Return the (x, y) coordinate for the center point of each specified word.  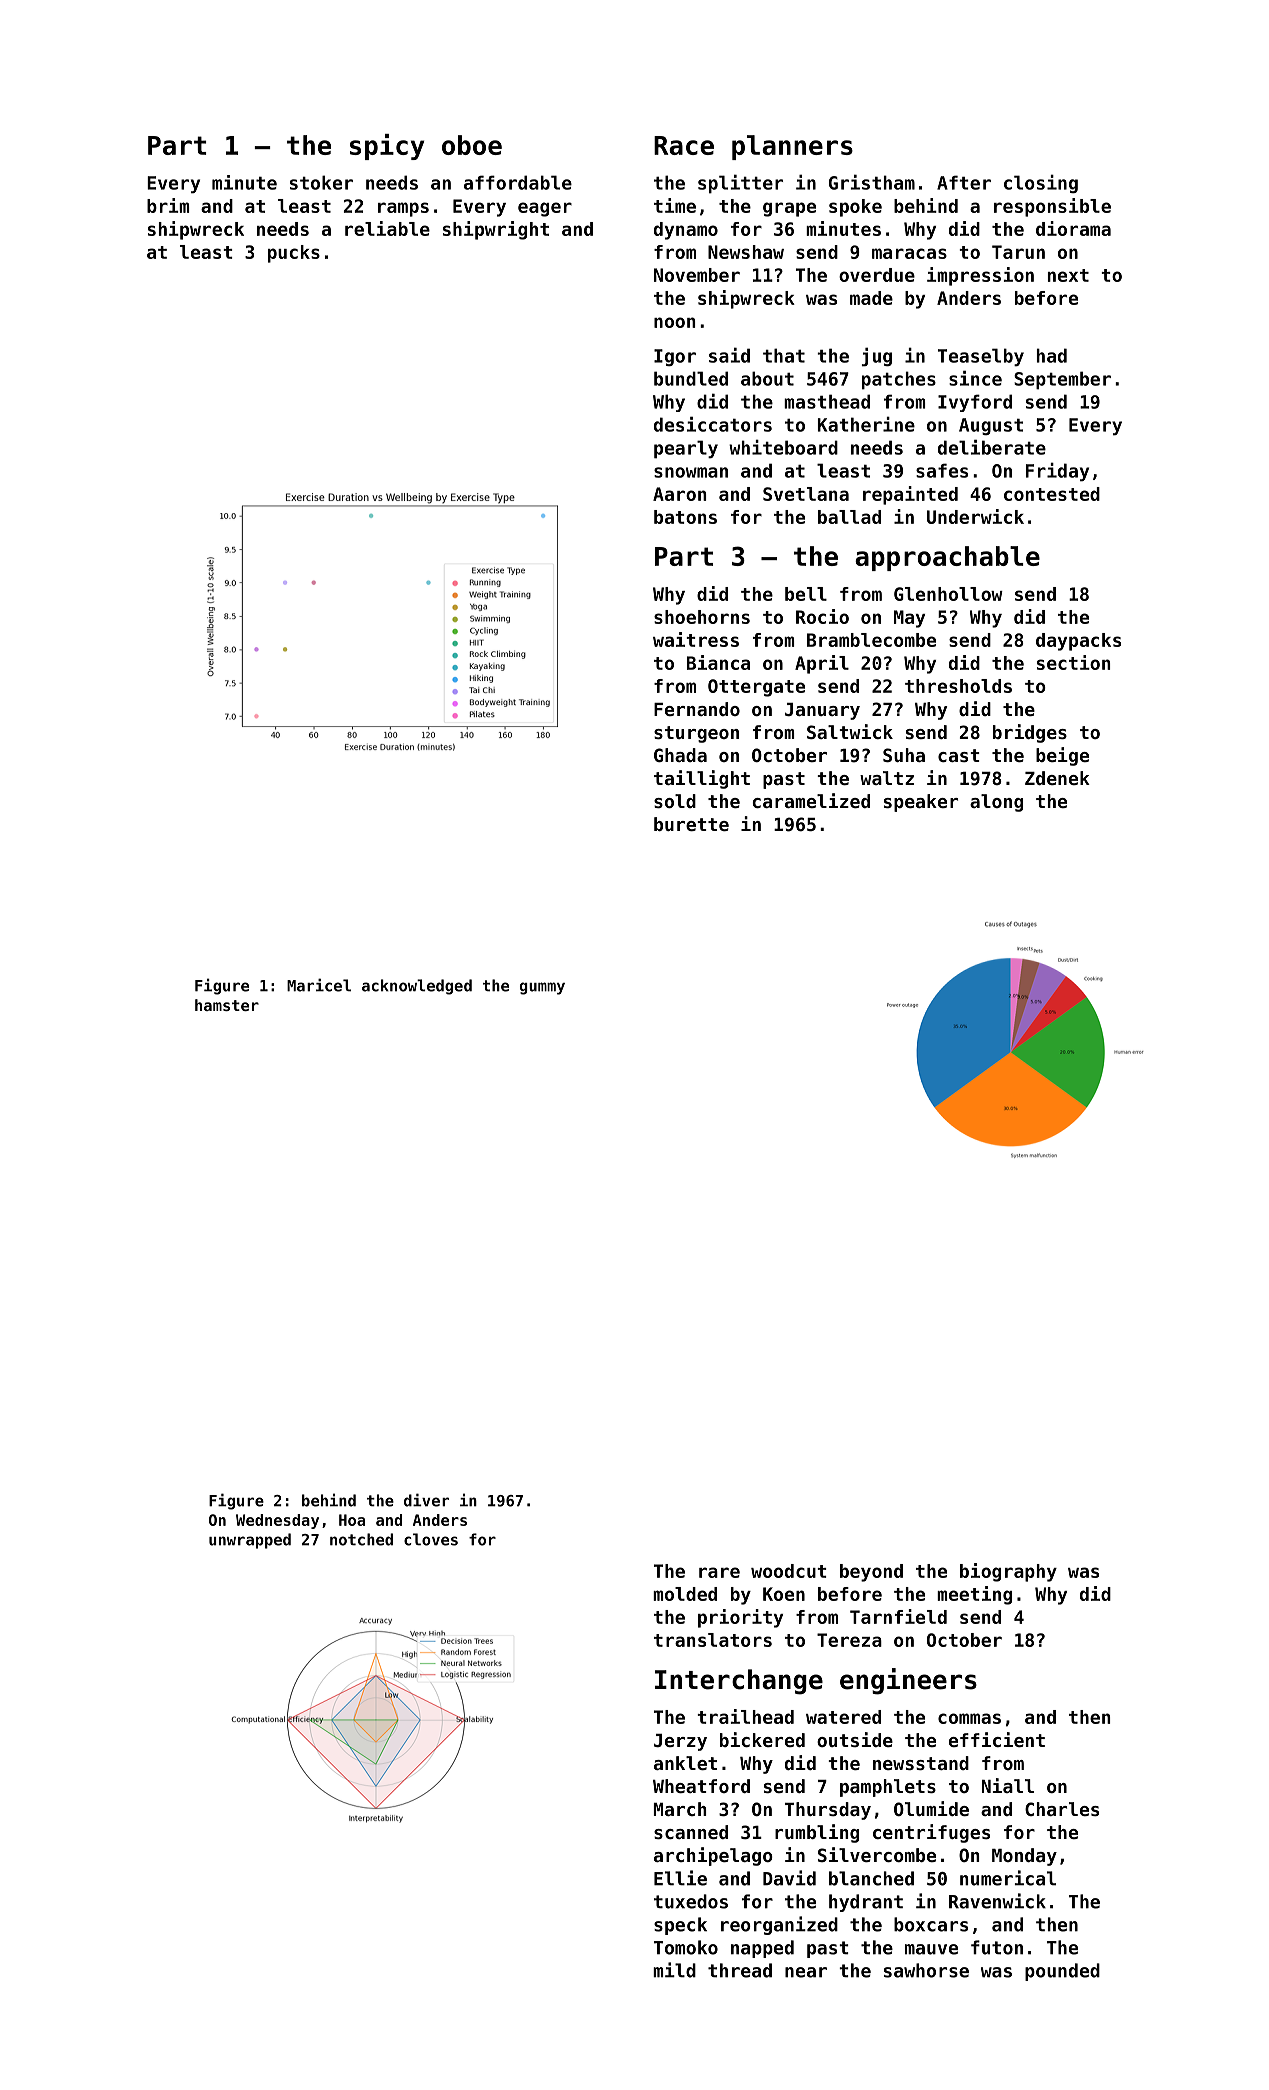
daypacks (1078, 642)
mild (674, 1970)
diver (426, 1500)
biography (1008, 1572)
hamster (227, 1005)
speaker (921, 803)
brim (168, 205)
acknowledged (417, 987)
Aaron (679, 494)
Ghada (680, 755)
